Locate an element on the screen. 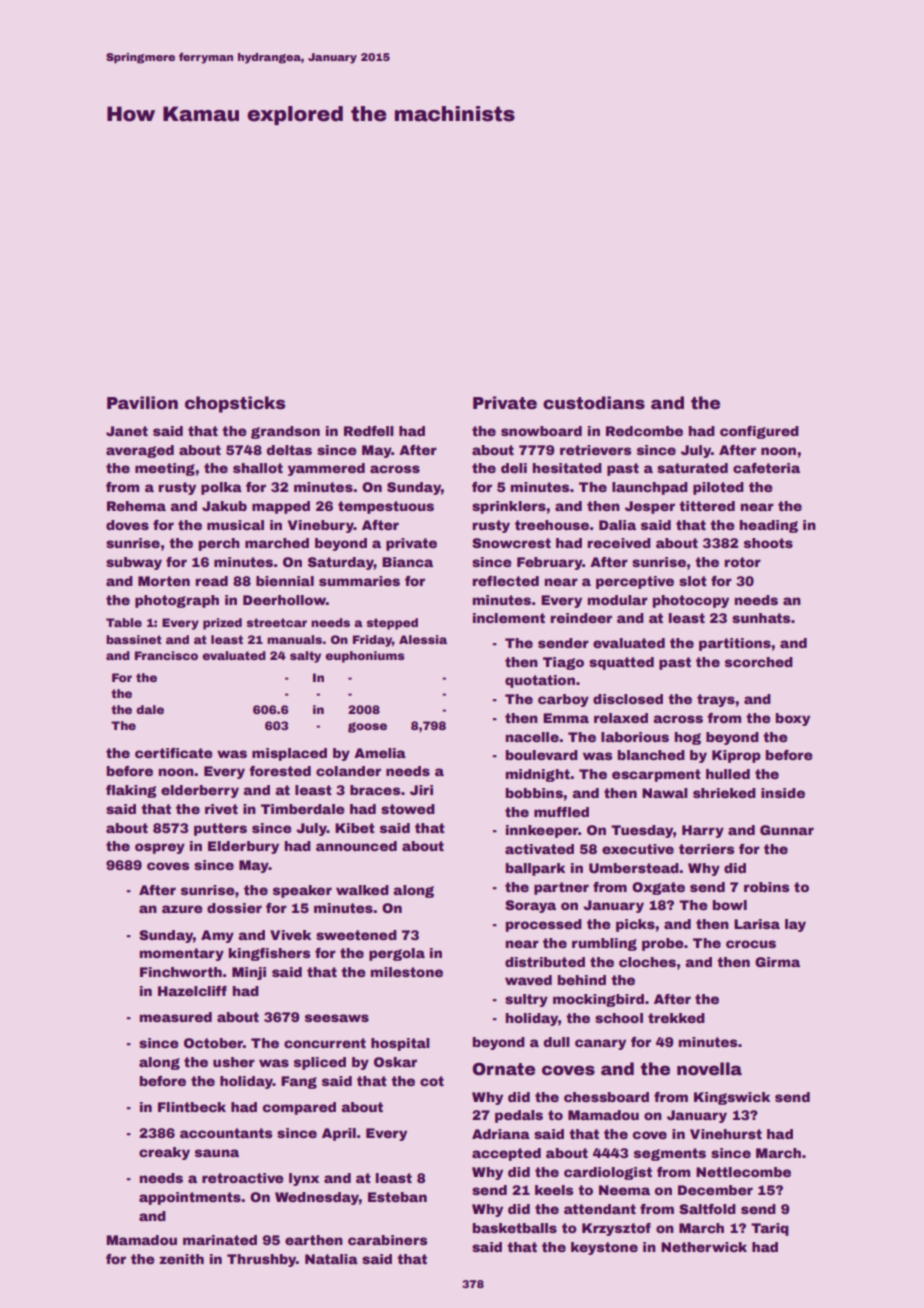 This screenshot has height=1308, width=924. Larisa is located at coordinates (757, 924).
